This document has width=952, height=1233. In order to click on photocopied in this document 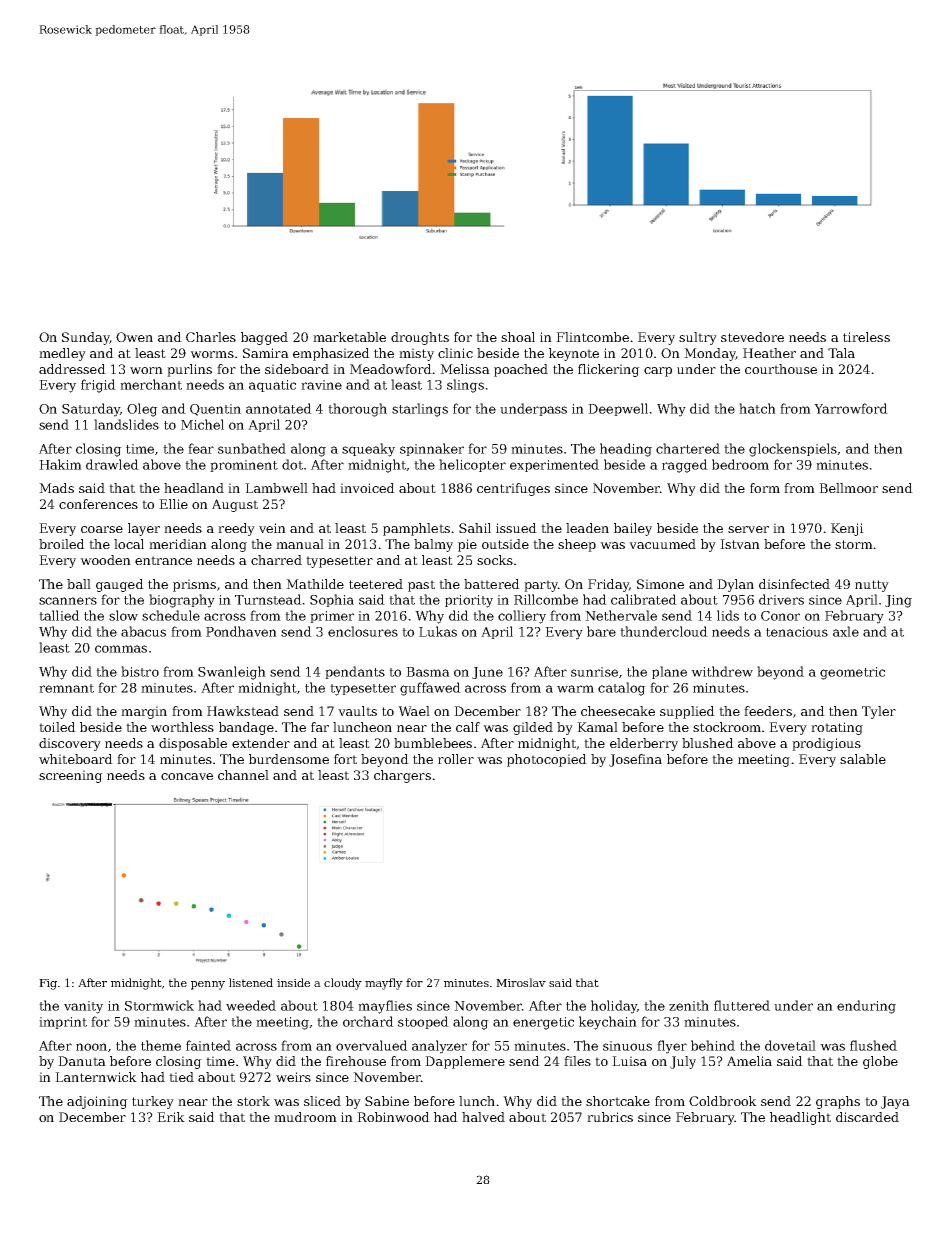, I will do `click(547, 760)`.
